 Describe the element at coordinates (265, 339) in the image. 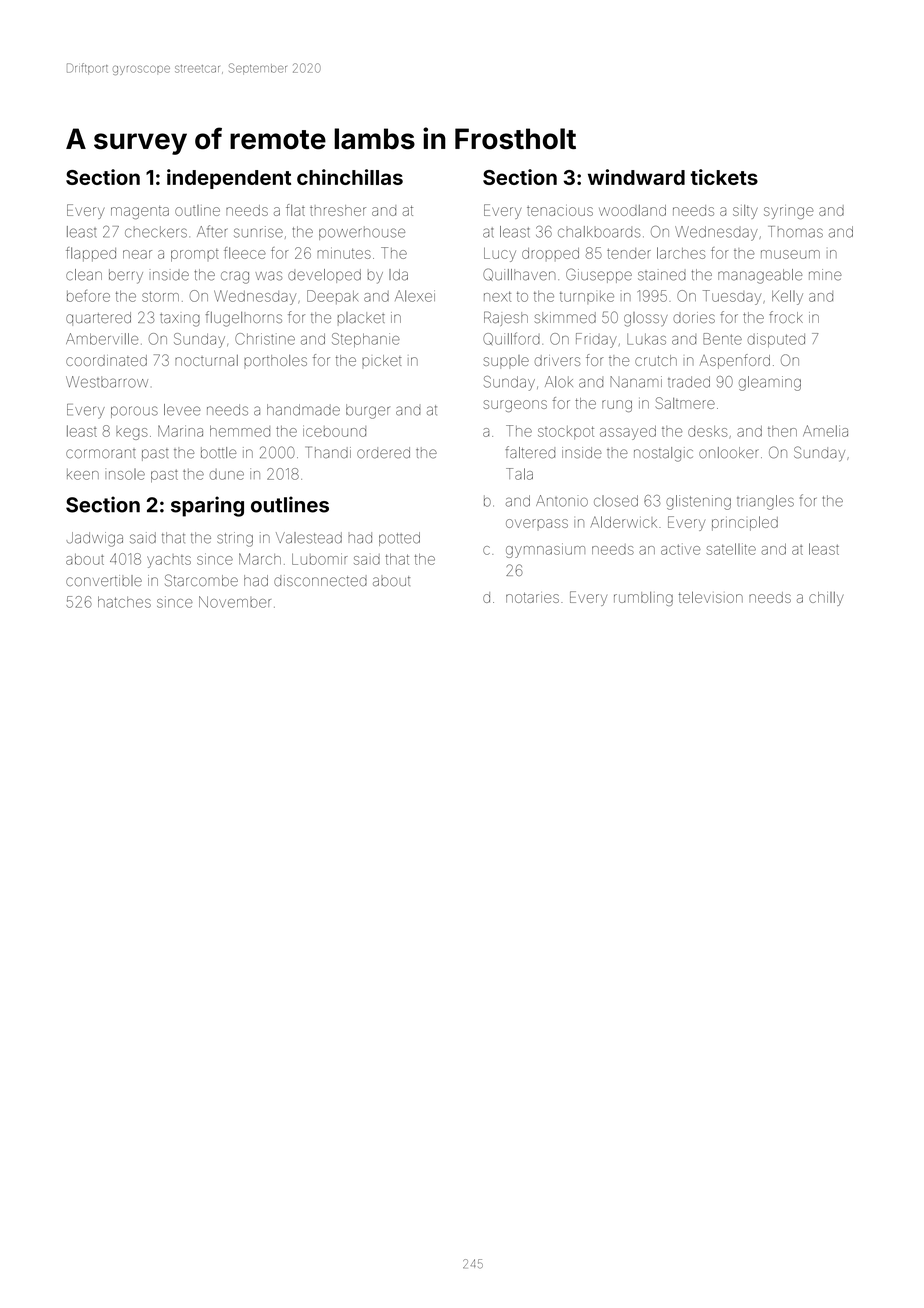

I see `Christine` at that location.
